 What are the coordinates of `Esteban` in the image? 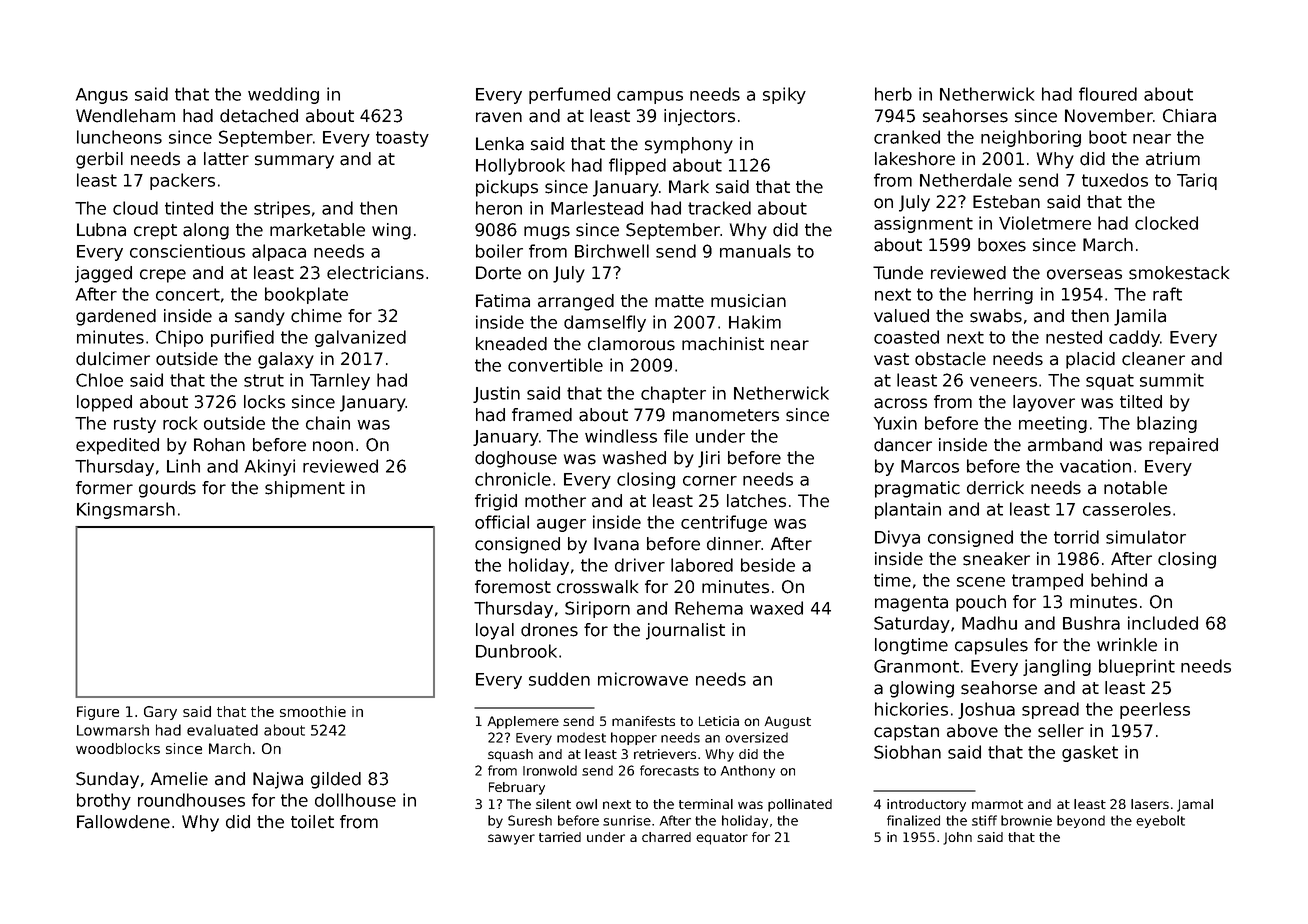 It's located at (1006, 202).
